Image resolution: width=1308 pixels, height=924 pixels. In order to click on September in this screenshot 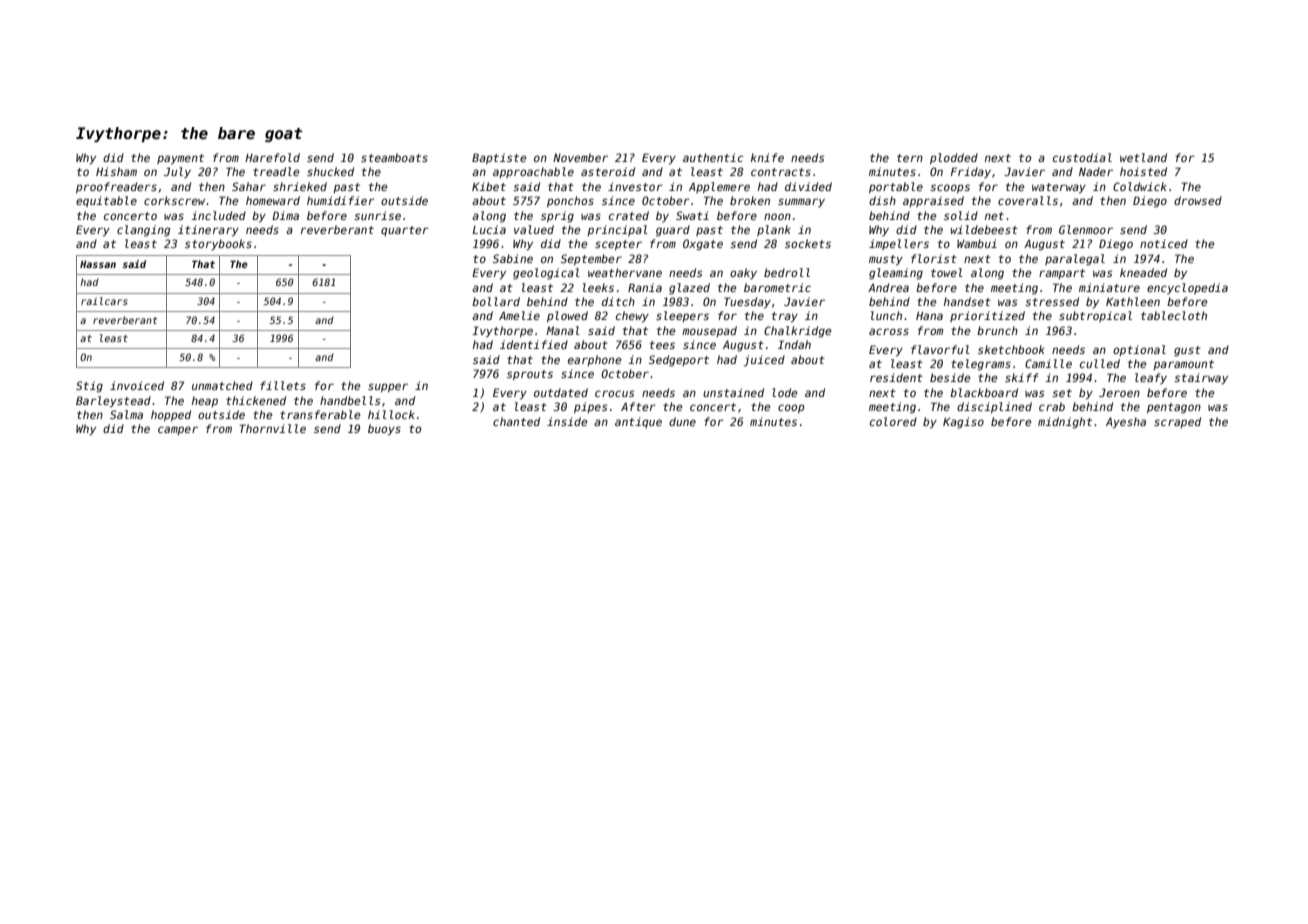, I will do `click(591, 259)`.
